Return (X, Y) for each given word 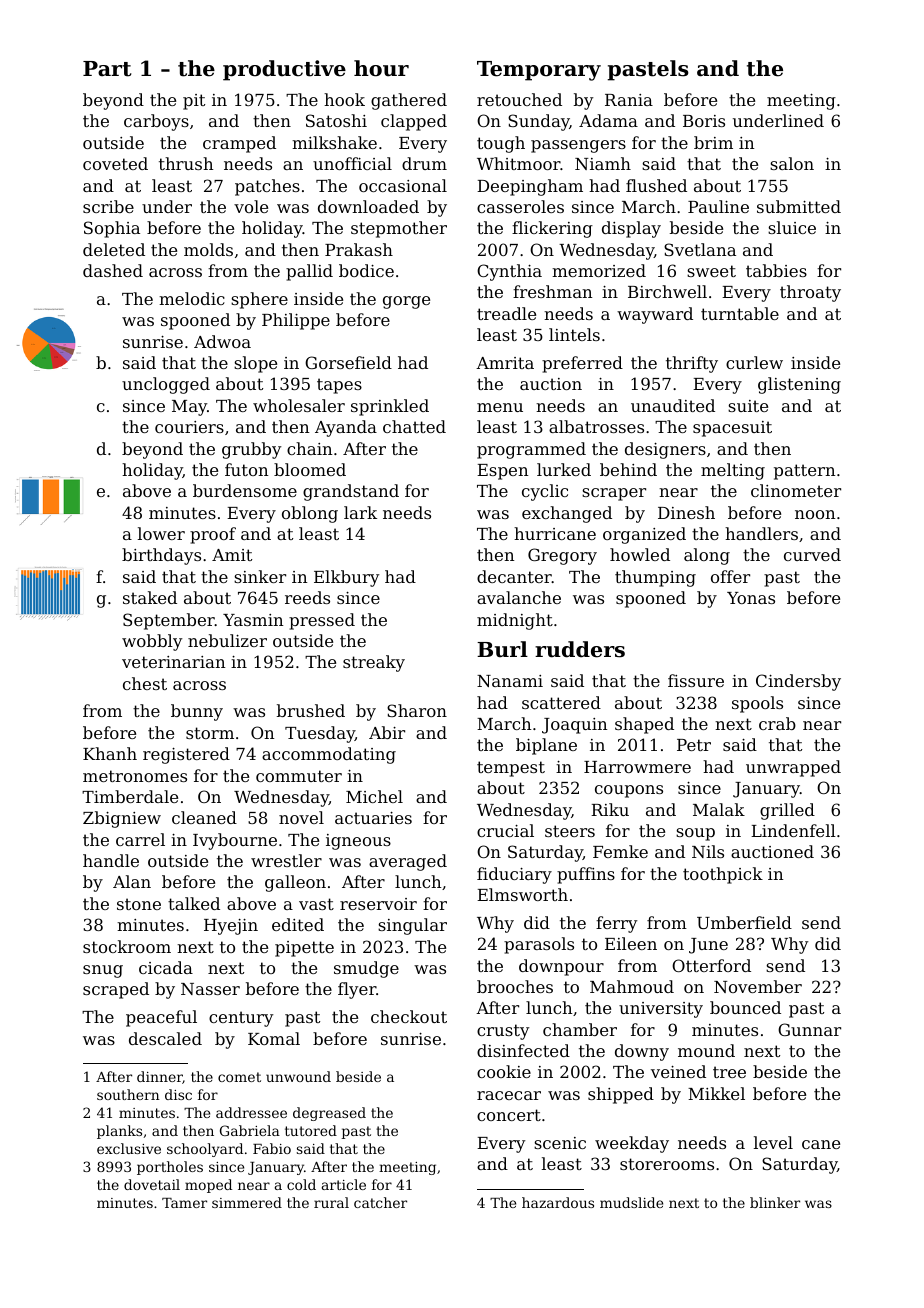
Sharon (417, 710)
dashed (113, 270)
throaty (810, 293)
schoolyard (205, 1150)
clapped (414, 122)
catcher (380, 1202)
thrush (186, 163)
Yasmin (253, 620)
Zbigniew (122, 819)
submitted (799, 206)
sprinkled (390, 407)
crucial (505, 830)
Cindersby (798, 682)
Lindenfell (793, 830)
